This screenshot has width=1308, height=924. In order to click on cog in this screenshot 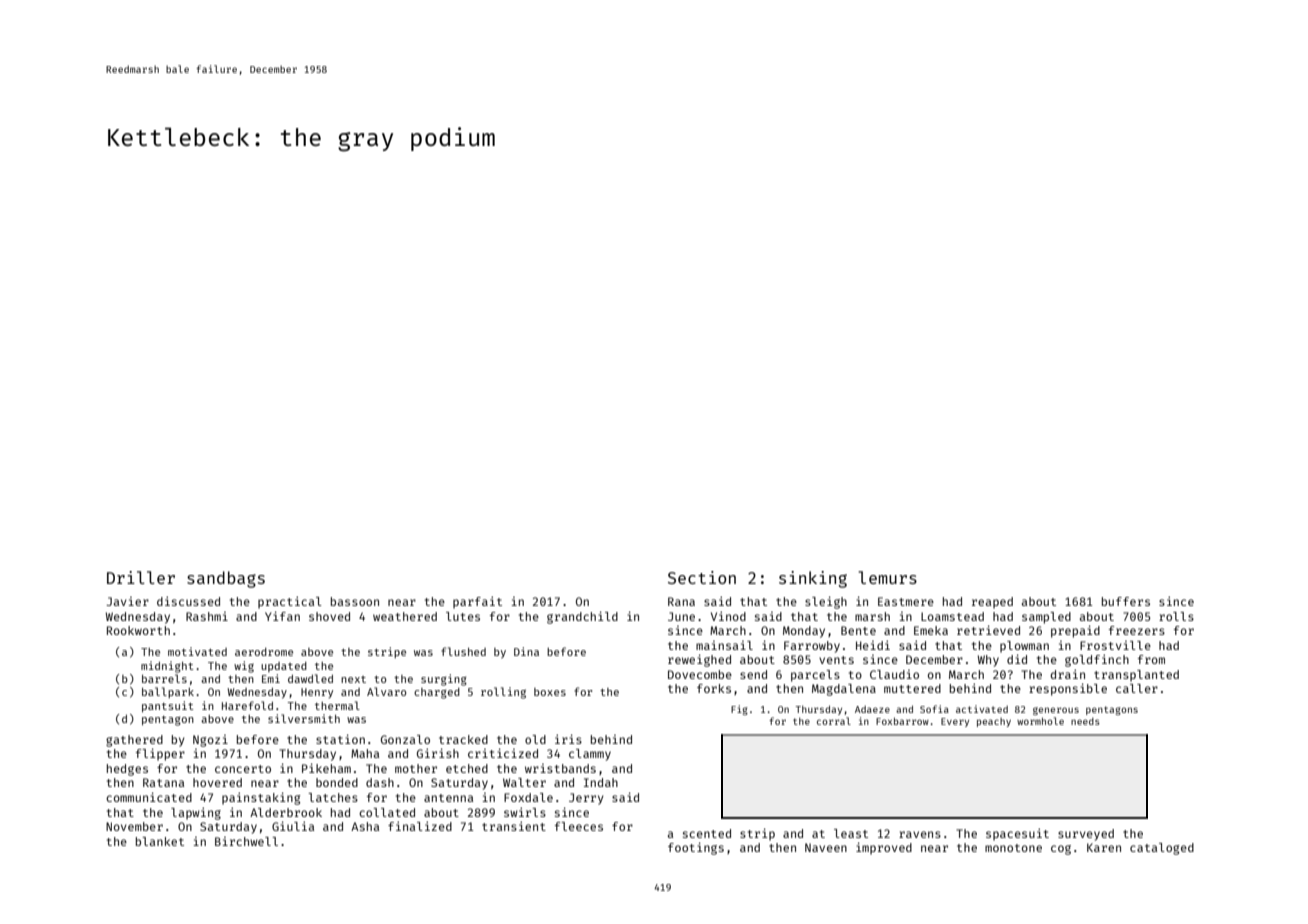, I will do `click(1061, 850)`.
